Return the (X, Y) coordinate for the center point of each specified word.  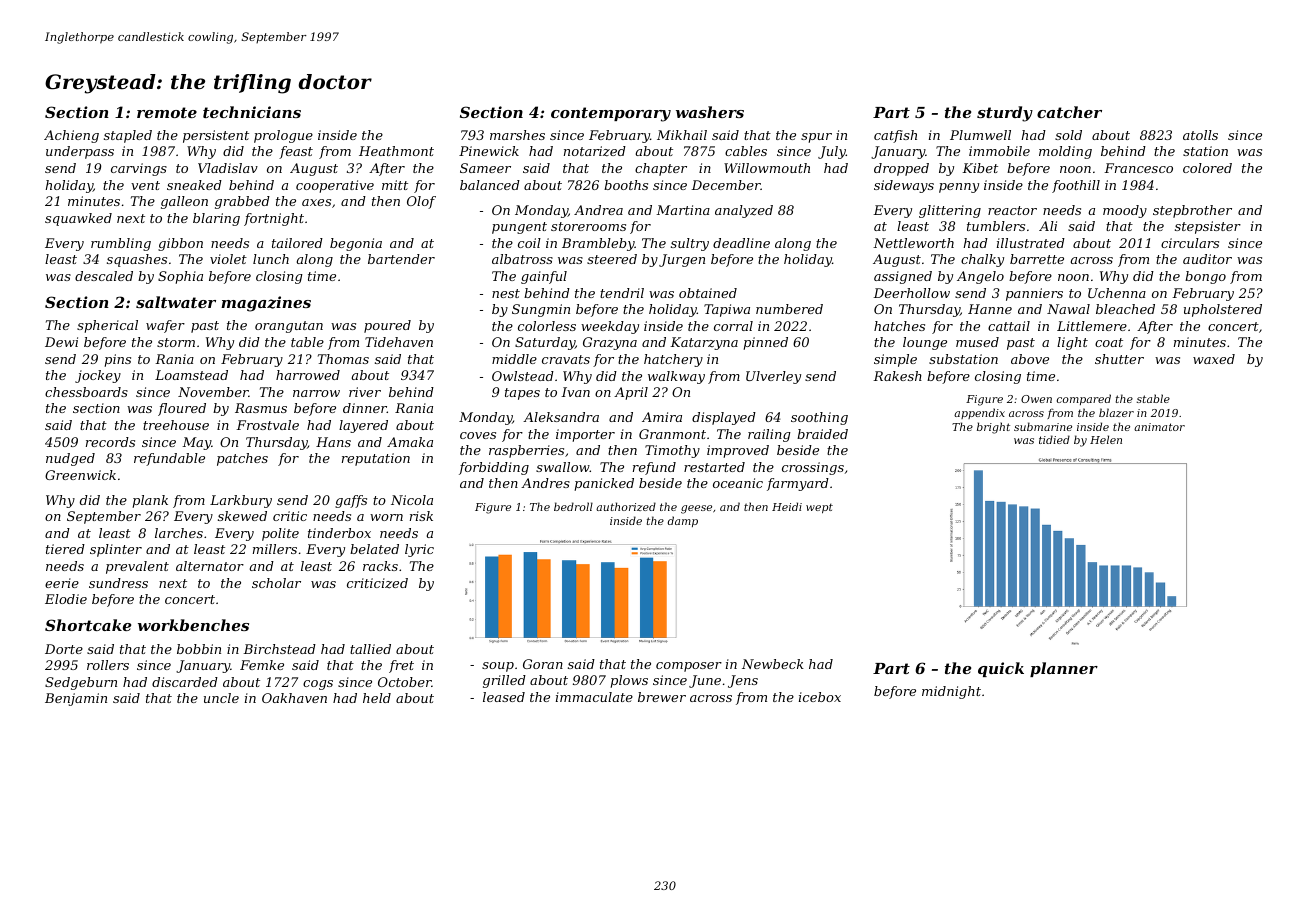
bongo (1205, 277)
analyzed (744, 211)
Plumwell (980, 135)
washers (710, 112)
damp (683, 521)
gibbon (180, 244)
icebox (820, 697)
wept (819, 508)
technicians (252, 112)
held (377, 698)
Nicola (412, 500)
